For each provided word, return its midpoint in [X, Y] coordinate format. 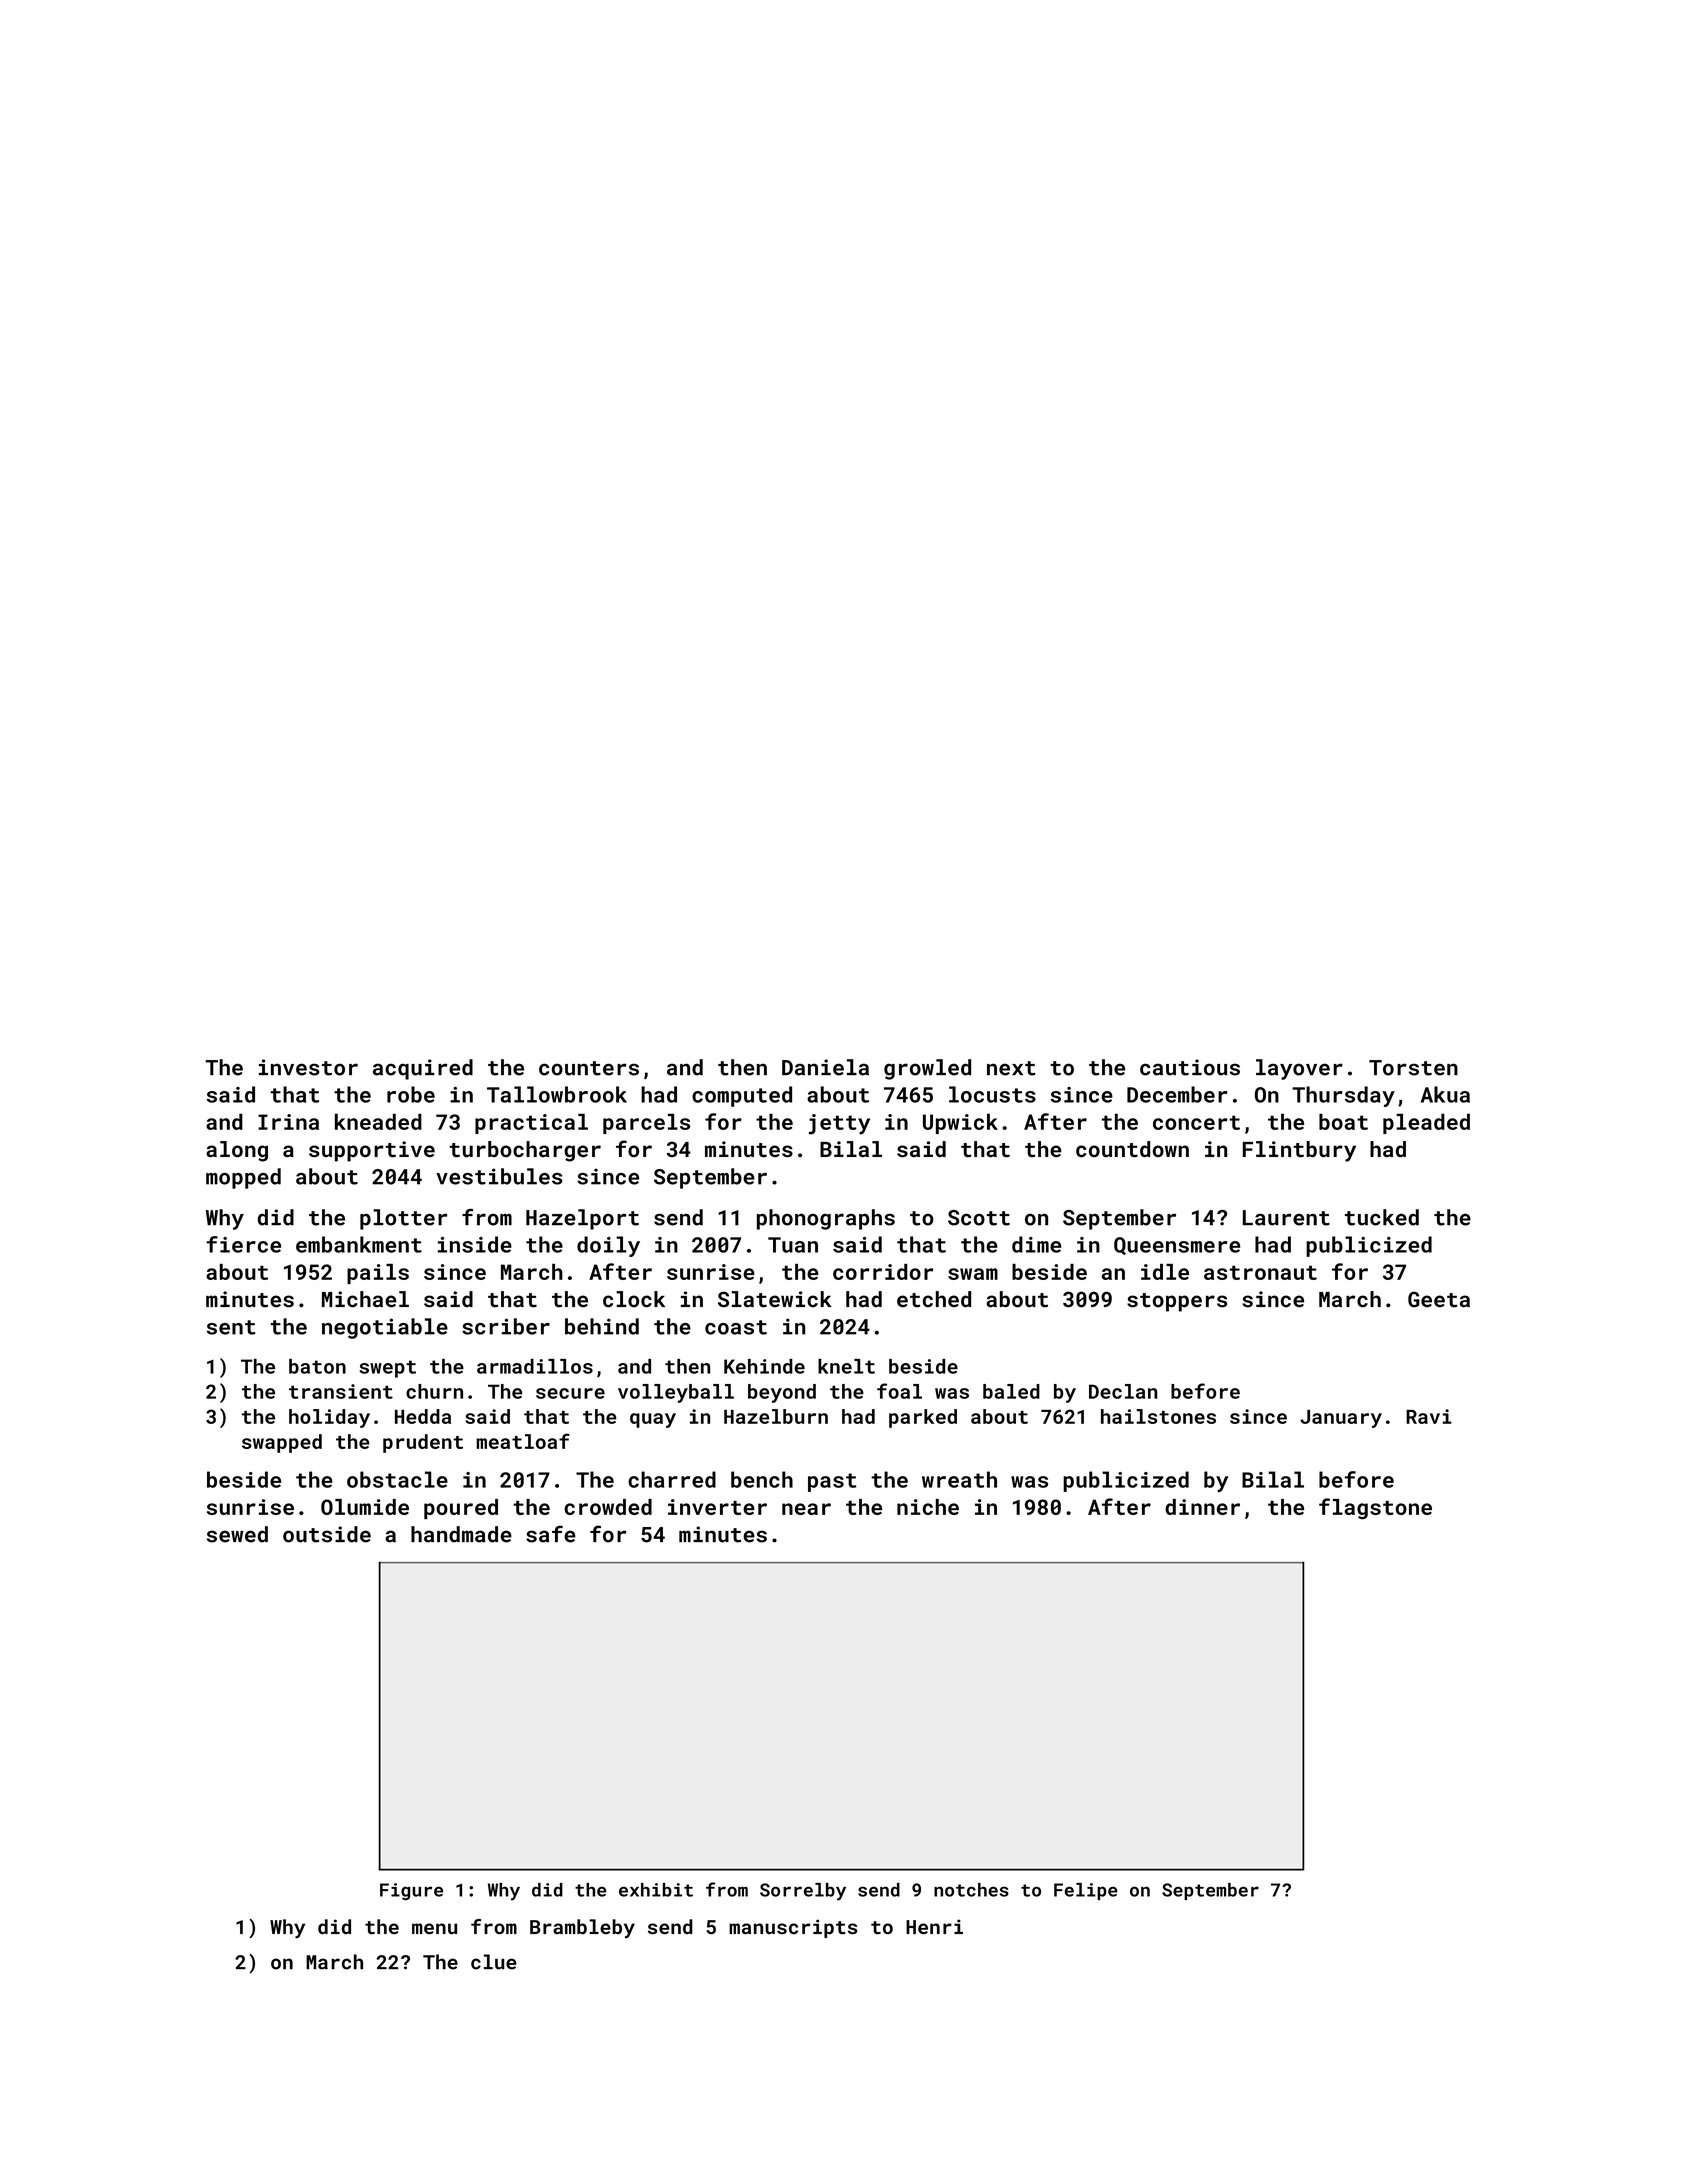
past [832, 1482]
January [1341, 1419]
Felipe [1086, 1891]
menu [434, 1929]
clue [494, 1962]
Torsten [1413, 1068]
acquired [423, 1069]
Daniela [825, 1067]
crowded [608, 1507]
